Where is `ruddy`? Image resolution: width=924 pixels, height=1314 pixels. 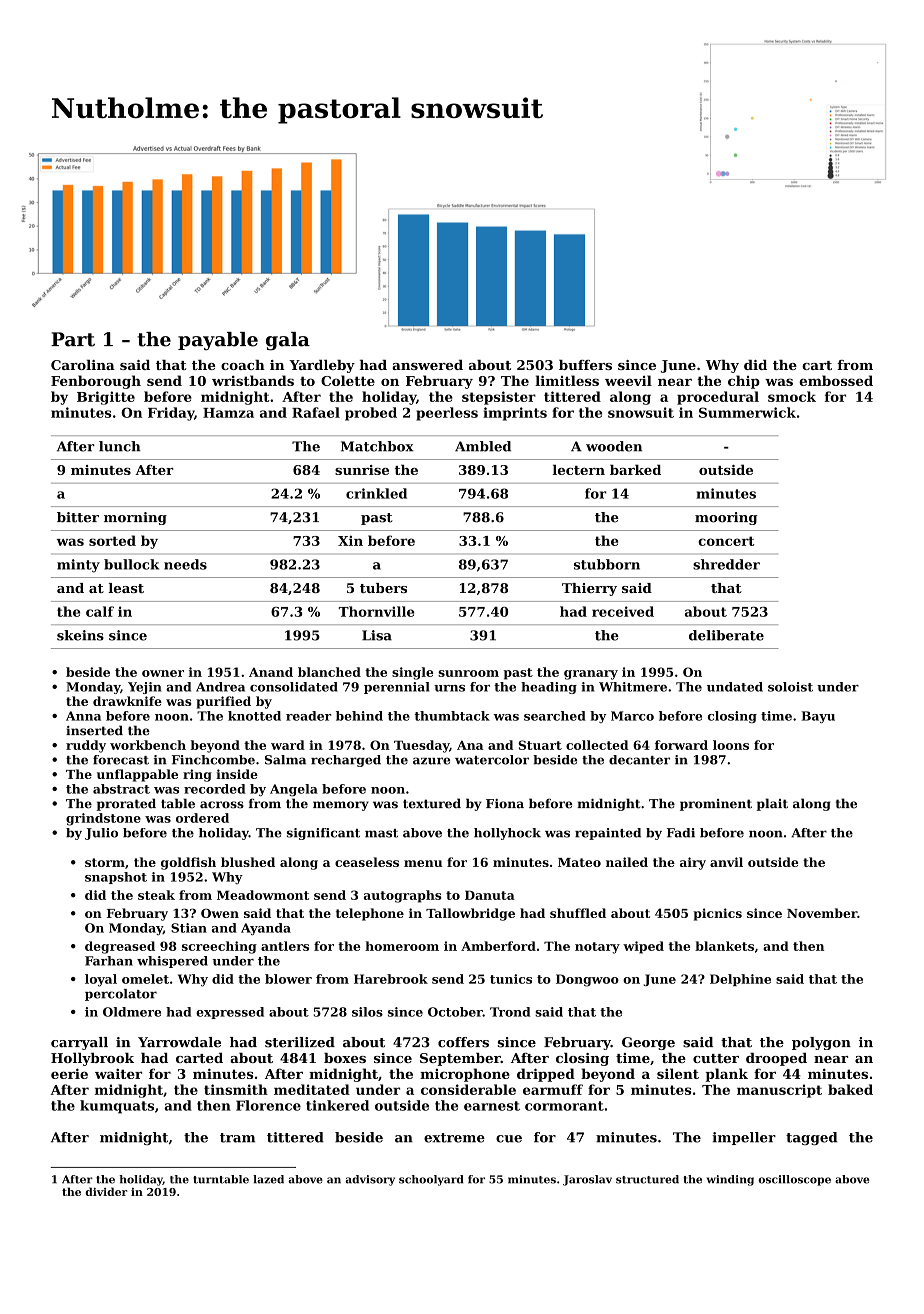
ruddy is located at coordinates (86, 746).
